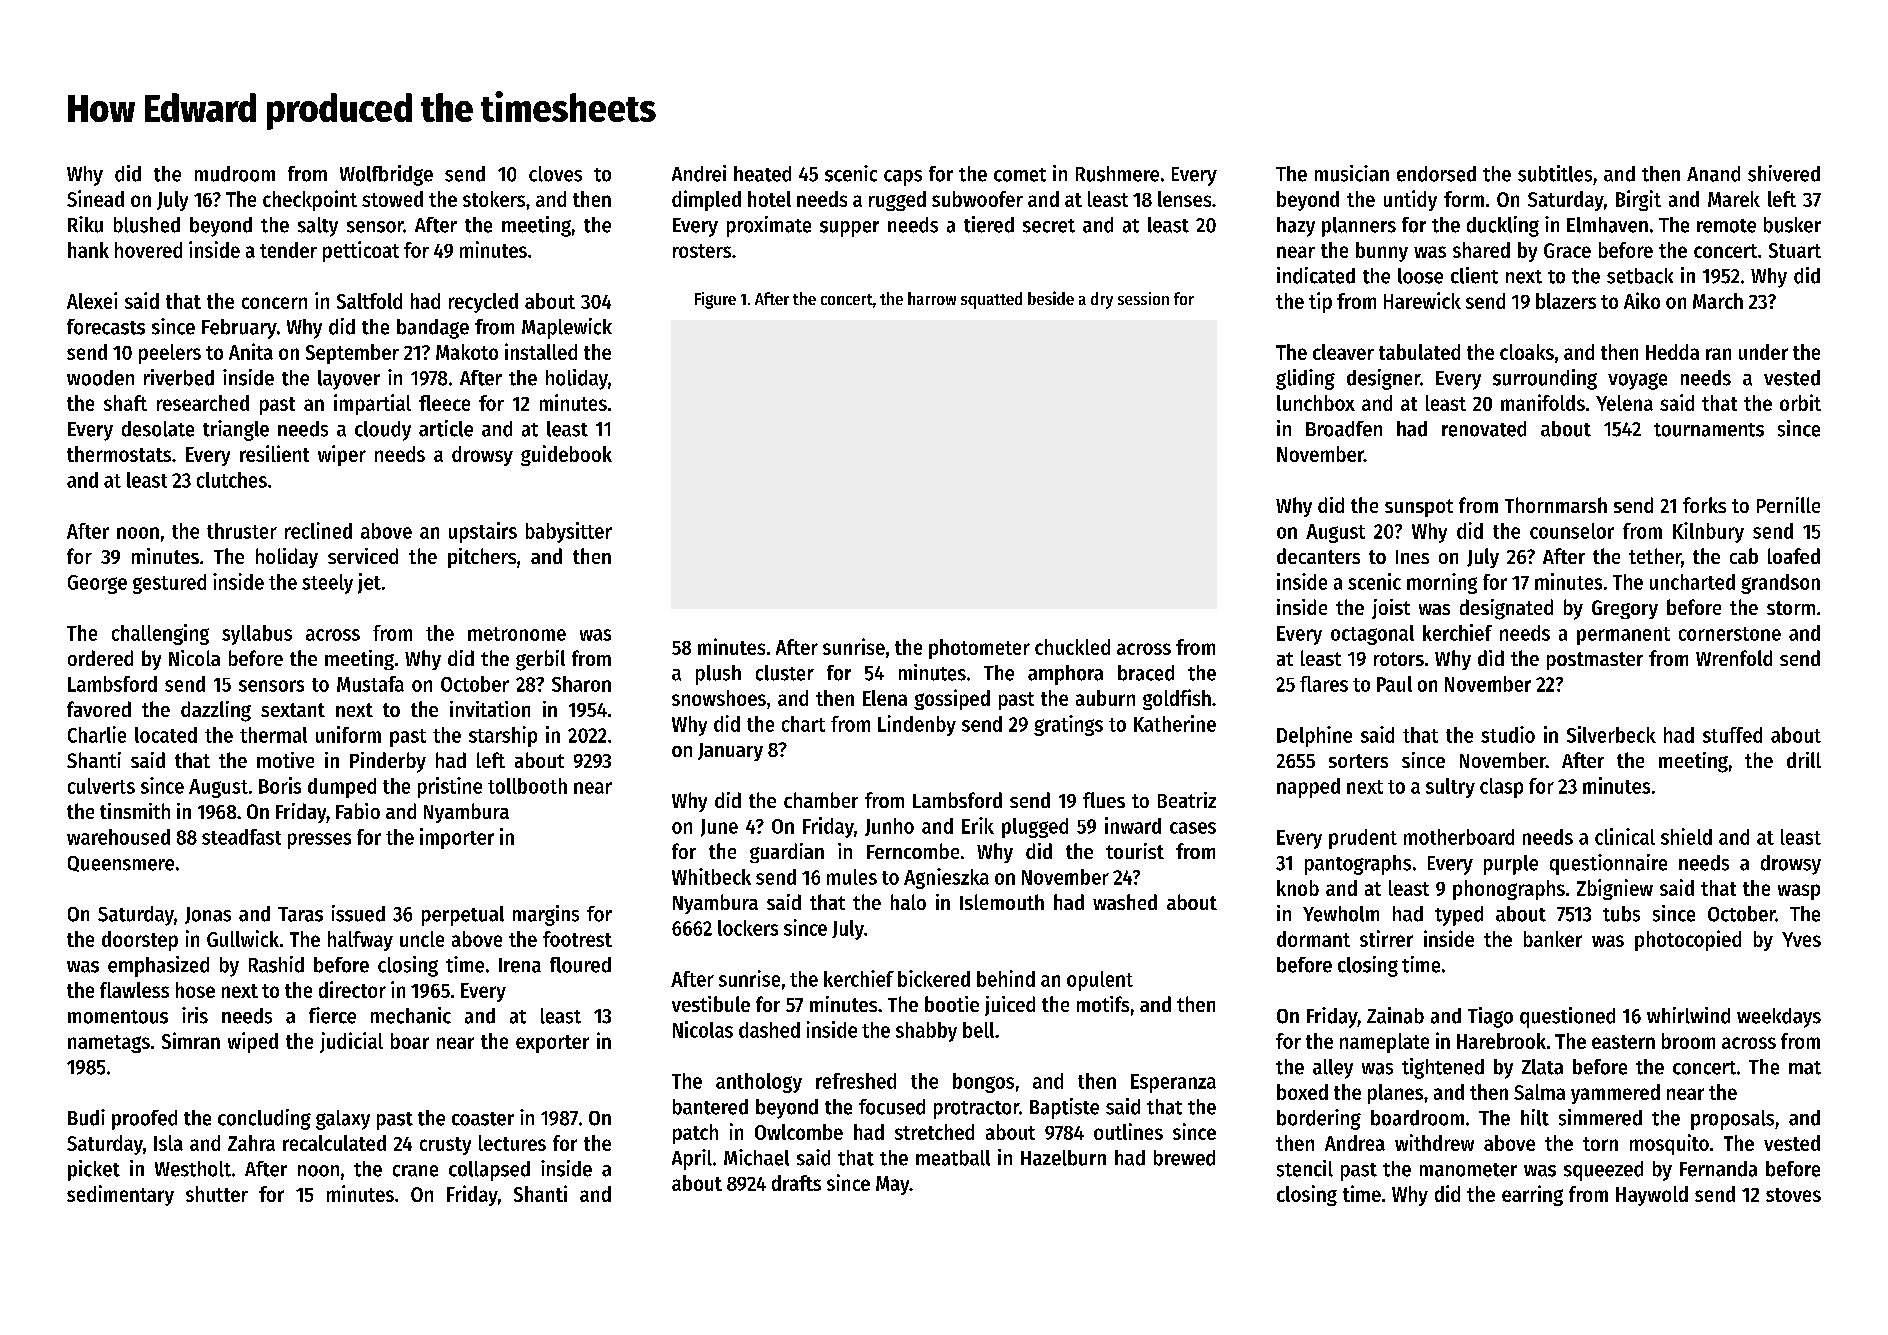 The image size is (1888, 1335). Describe the element at coordinates (1595, 661) in the document. I see `postmaster` at that location.
